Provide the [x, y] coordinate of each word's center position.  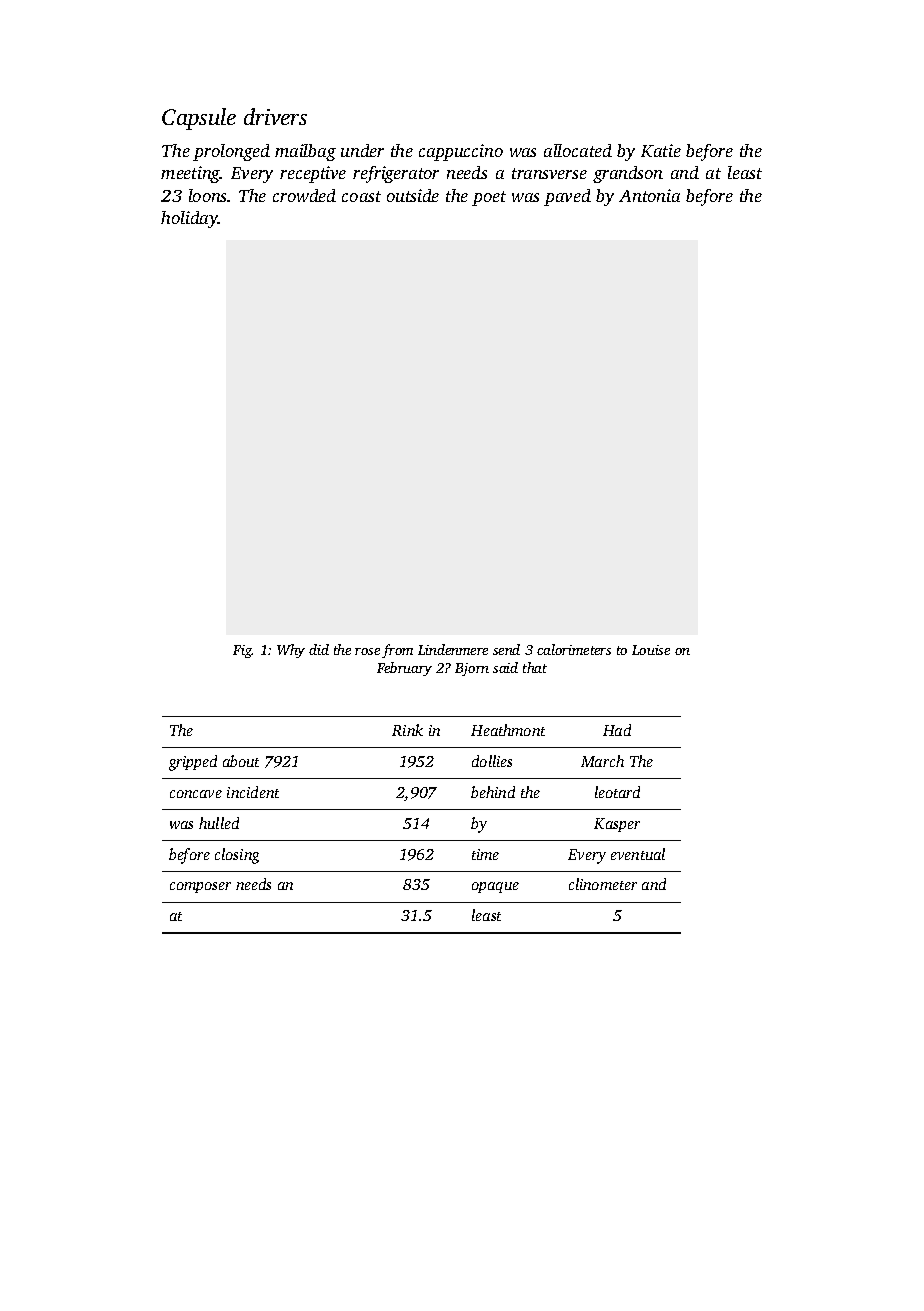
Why [291, 651]
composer [200, 887]
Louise [651, 650]
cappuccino [461, 152]
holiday [189, 219]
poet [489, 198]
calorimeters [574, 649]
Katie [661, 150]
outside [413, 195]
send [506, 649]
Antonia [649, 195]
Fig [242, 651]
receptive [313, 174]
